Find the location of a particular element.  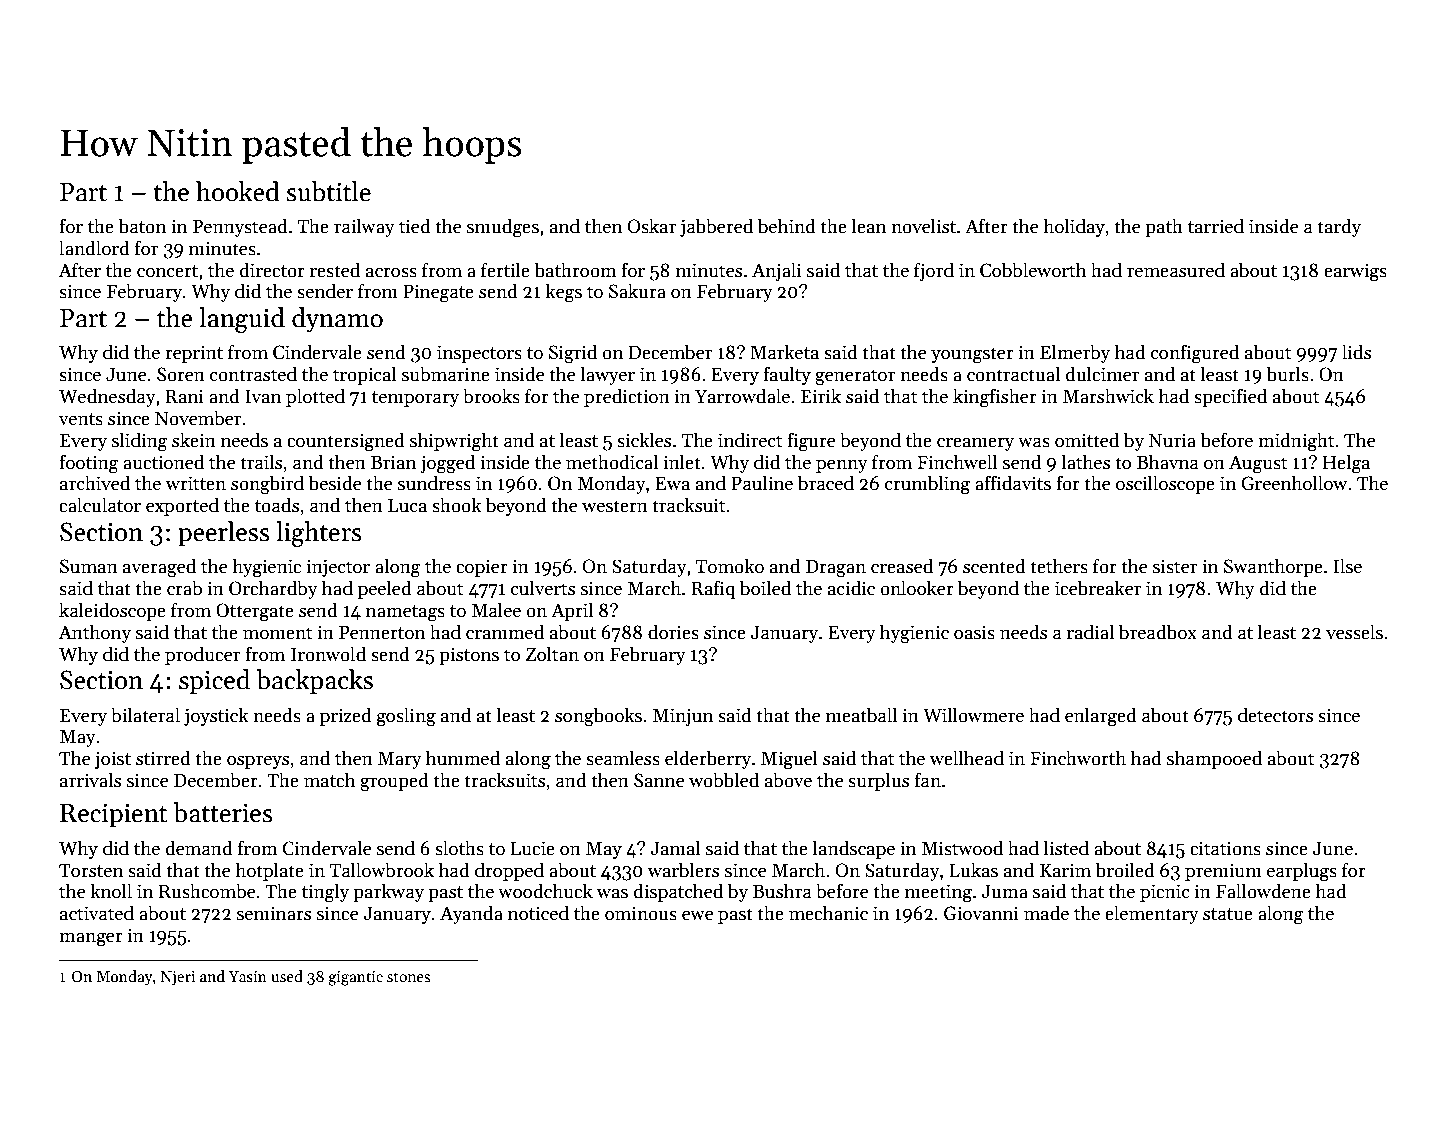

hooked is located at coordinates (238, 191).
